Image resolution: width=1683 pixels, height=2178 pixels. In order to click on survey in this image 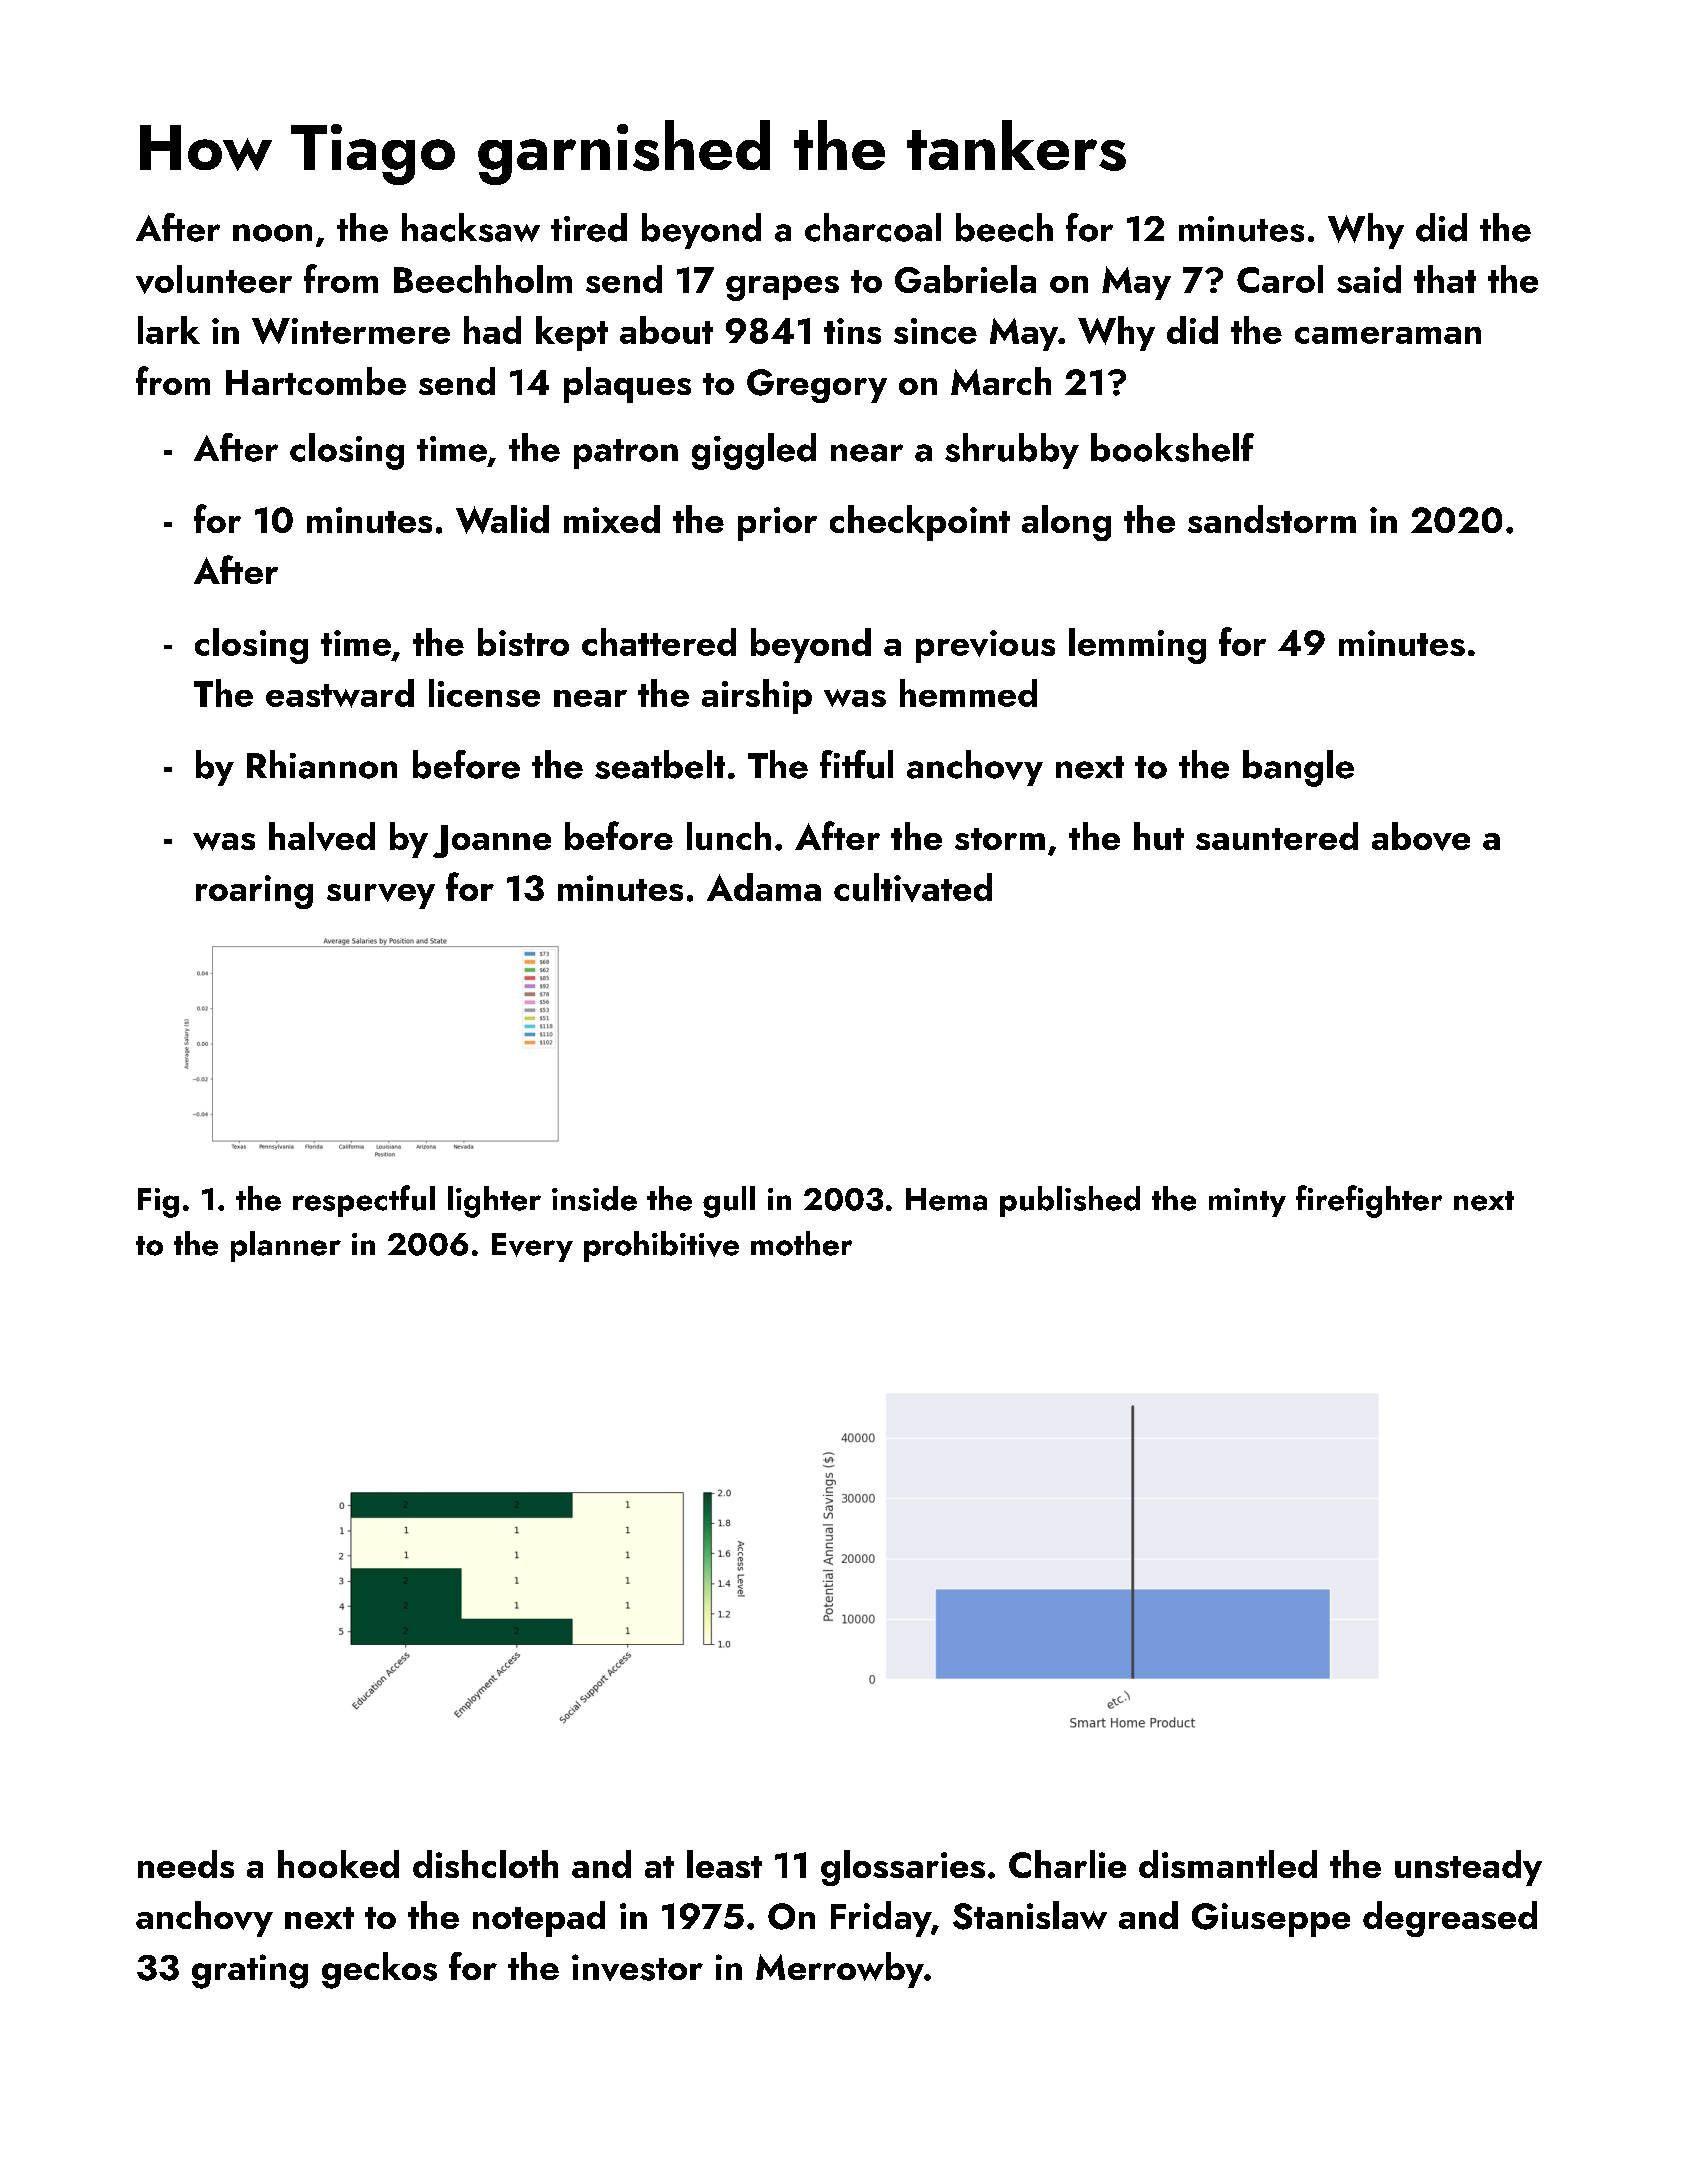, I will do `click(381, 896)`.
